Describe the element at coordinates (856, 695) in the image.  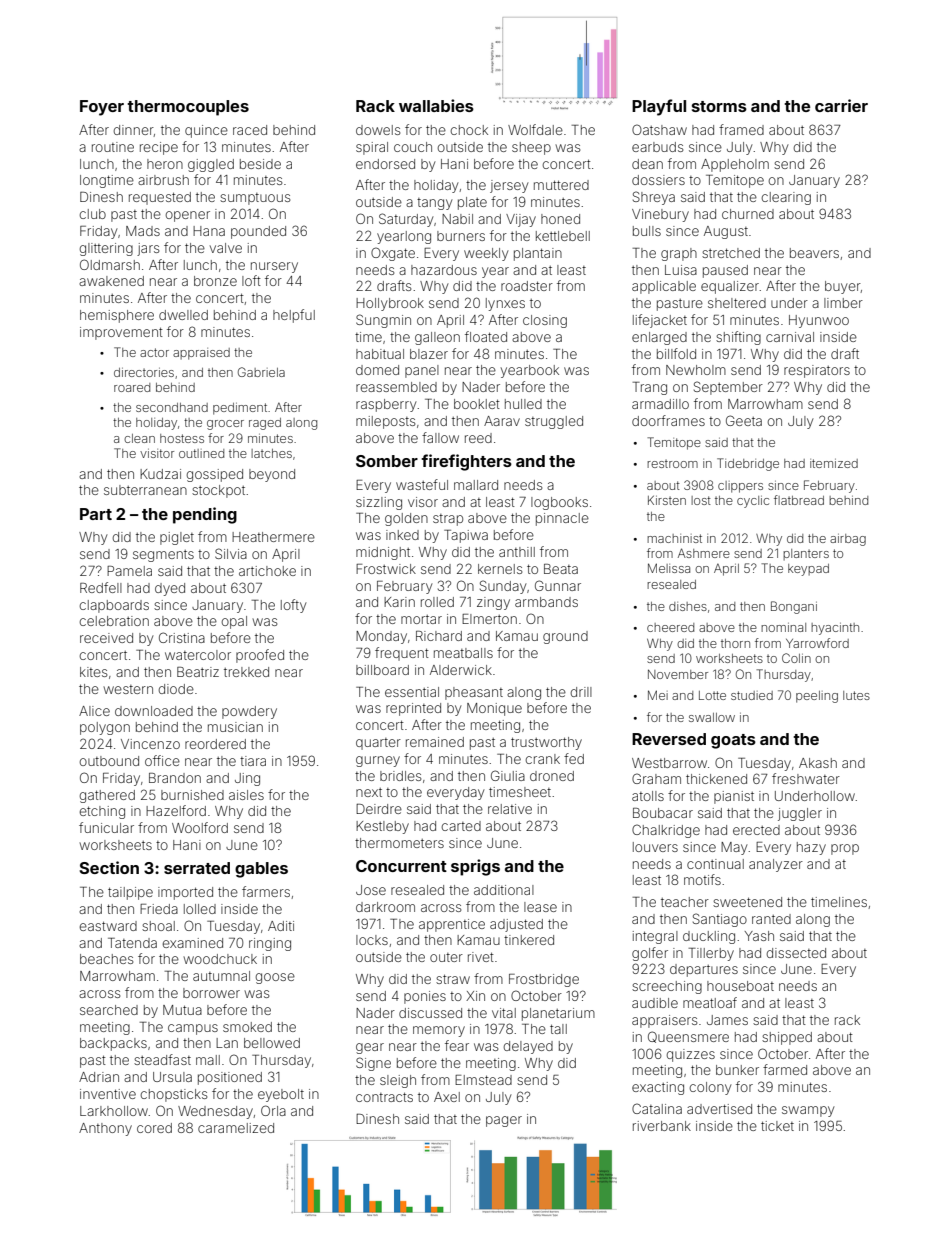
I see `lutes` at that location.
